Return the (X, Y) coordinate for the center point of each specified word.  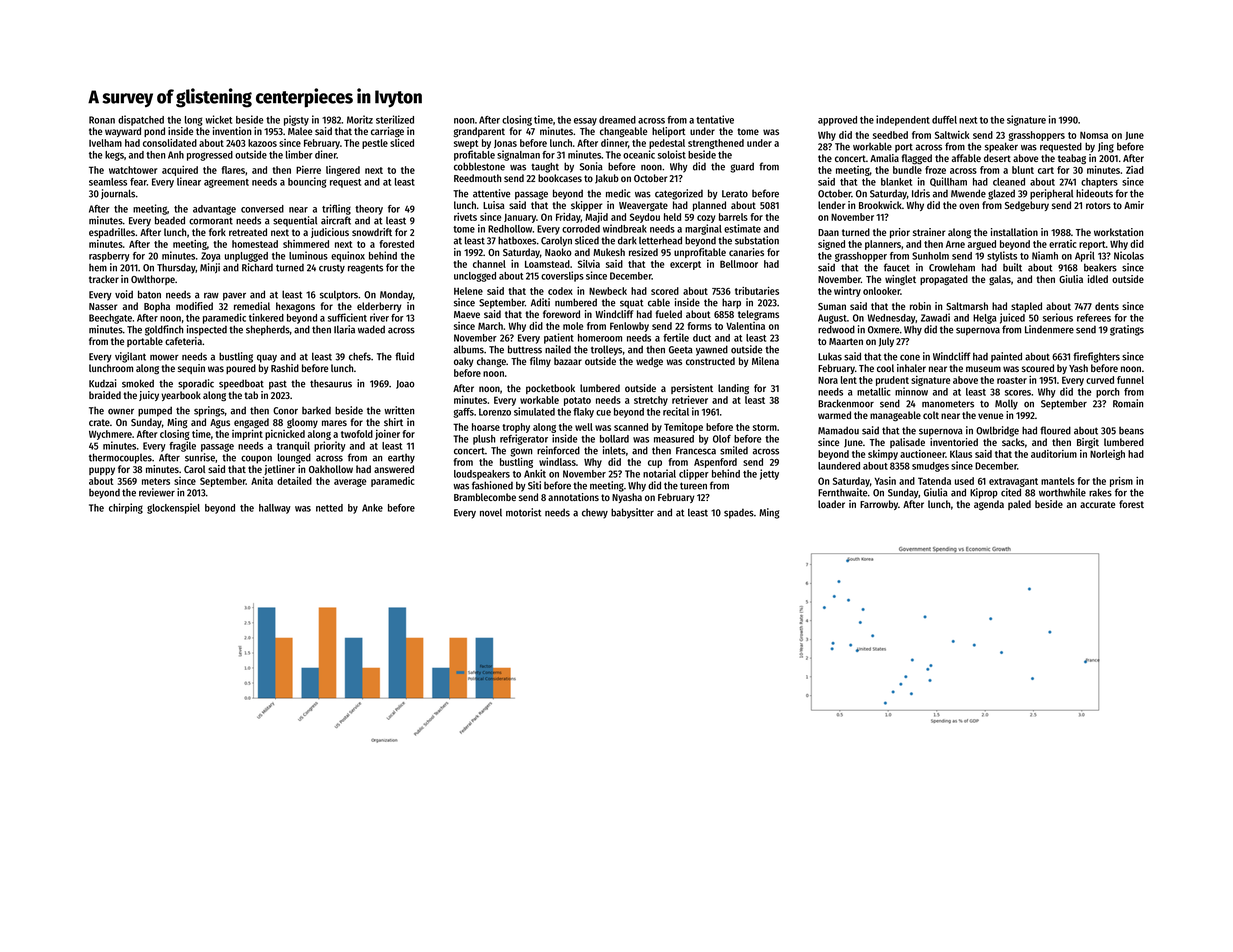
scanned (631, 427)
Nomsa (1094, 135)
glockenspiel (173, 508)
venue (990, 416)
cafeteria (183, 341)
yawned (712, 350)
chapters (1099, 183)
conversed (262, 209)
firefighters (1096, 357)
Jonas (505, 143)
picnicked (285, 435)
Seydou (645, 218)
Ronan (102, 120)
